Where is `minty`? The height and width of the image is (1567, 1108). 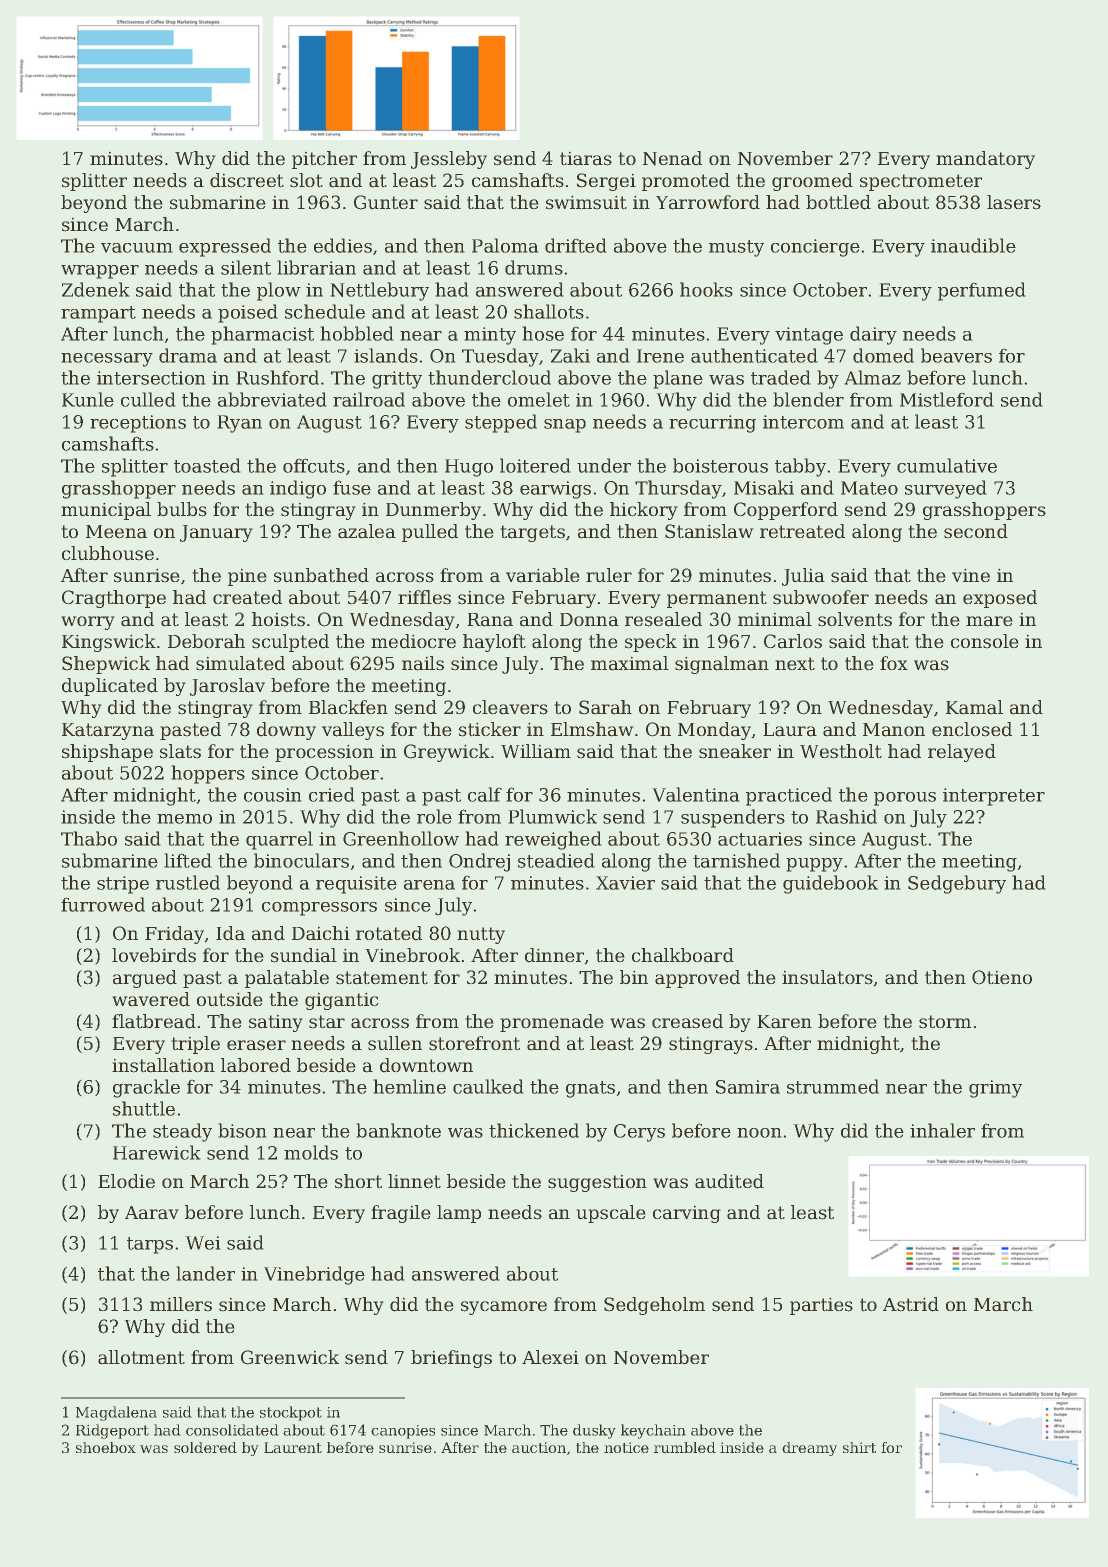
minty is located at coordinates (490, 336).
